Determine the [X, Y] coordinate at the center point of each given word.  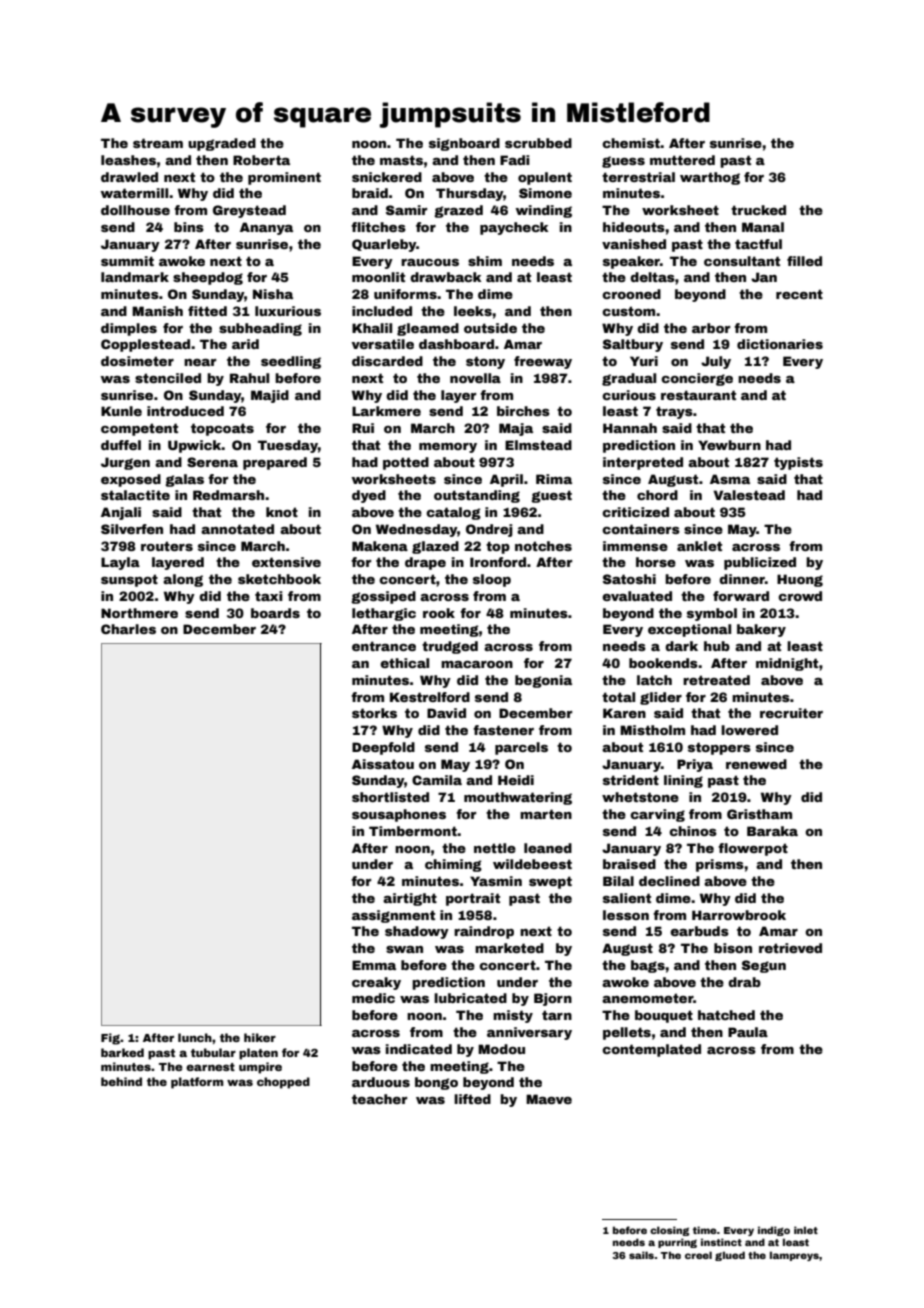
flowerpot [753, 849]
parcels [521, 748]
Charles [128, 629]
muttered [682, 160]
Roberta [261, 160]
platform [197, 1083]
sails [641, 1255]
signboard [464, 144]
